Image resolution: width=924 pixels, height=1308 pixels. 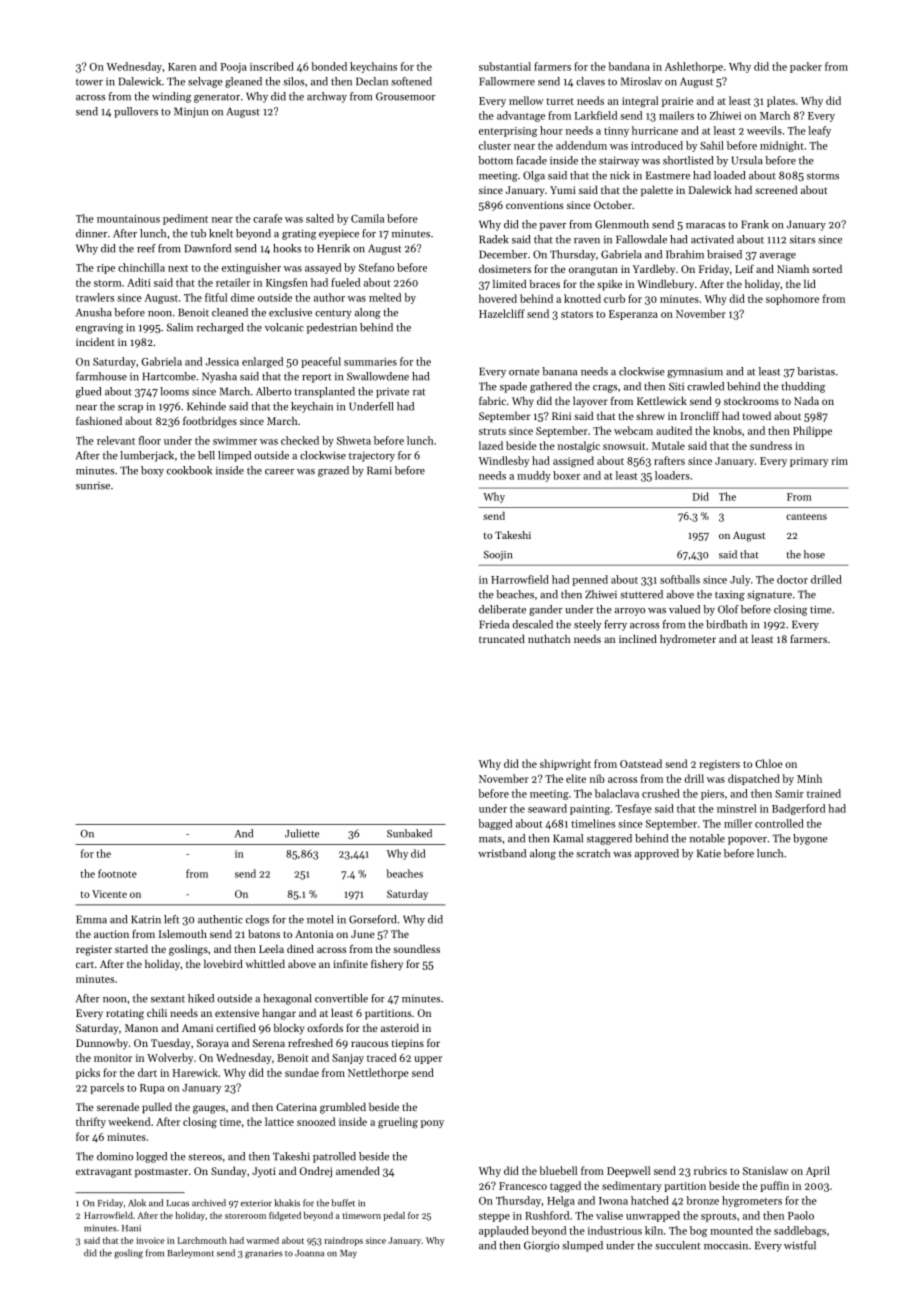 What do you see at coordinates (576, 778) in the document?
I see `elite` at bounding box center [576, 778].
